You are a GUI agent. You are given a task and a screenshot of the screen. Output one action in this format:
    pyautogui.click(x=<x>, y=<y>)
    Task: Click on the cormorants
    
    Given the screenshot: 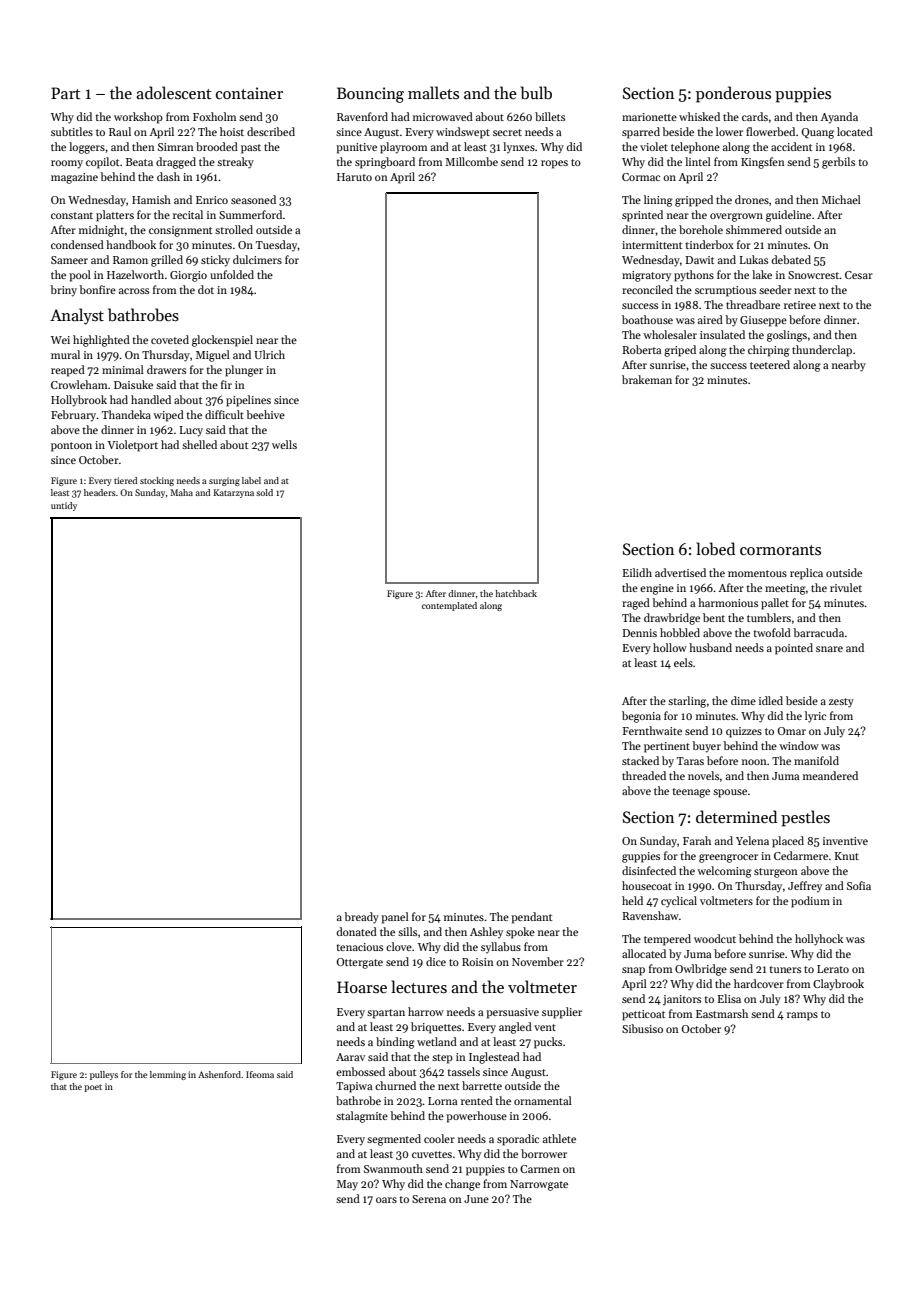 What is the action you would take?
    pyautogui.click(x=780, y=550)
